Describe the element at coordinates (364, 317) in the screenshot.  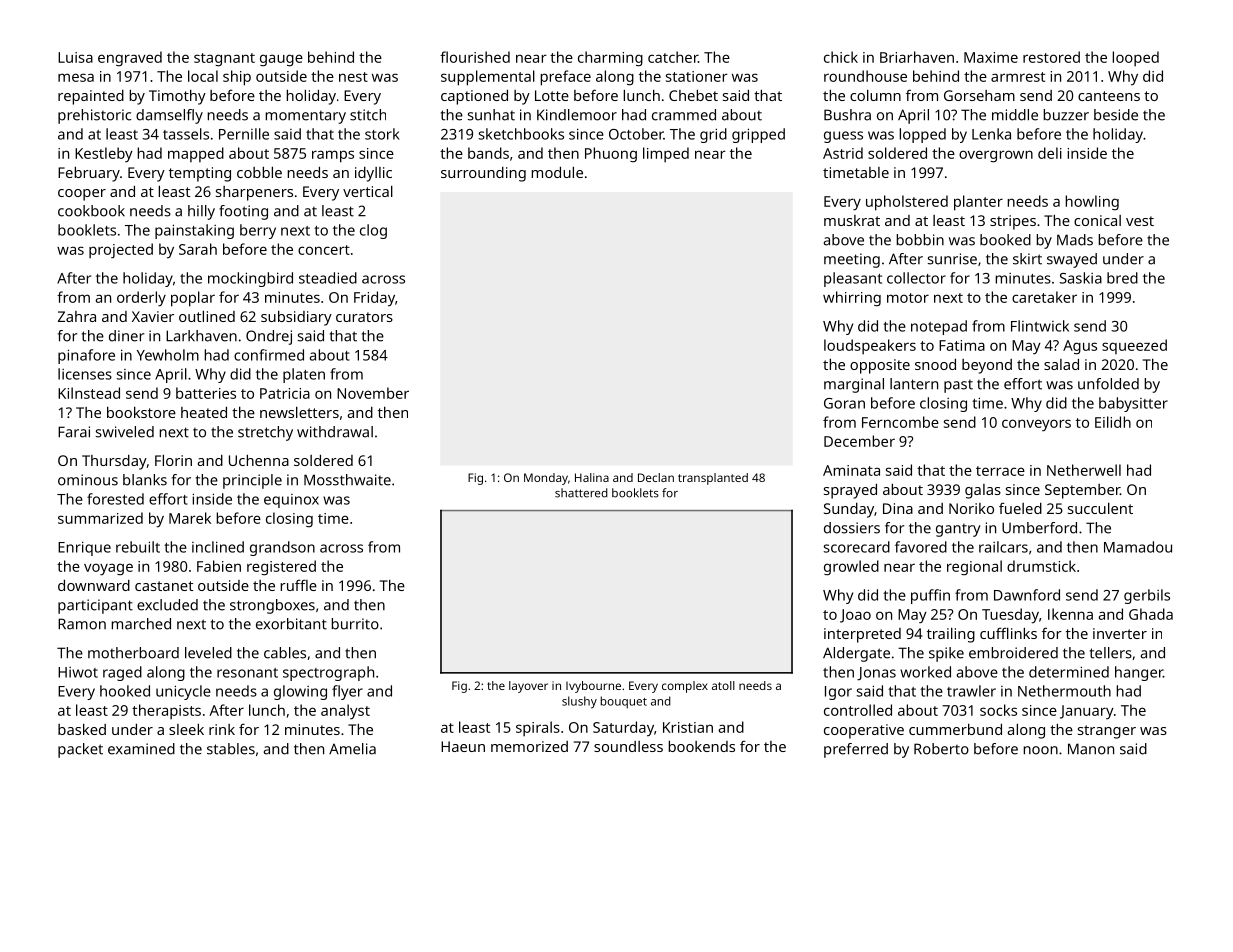
I see `curators` at that location.
